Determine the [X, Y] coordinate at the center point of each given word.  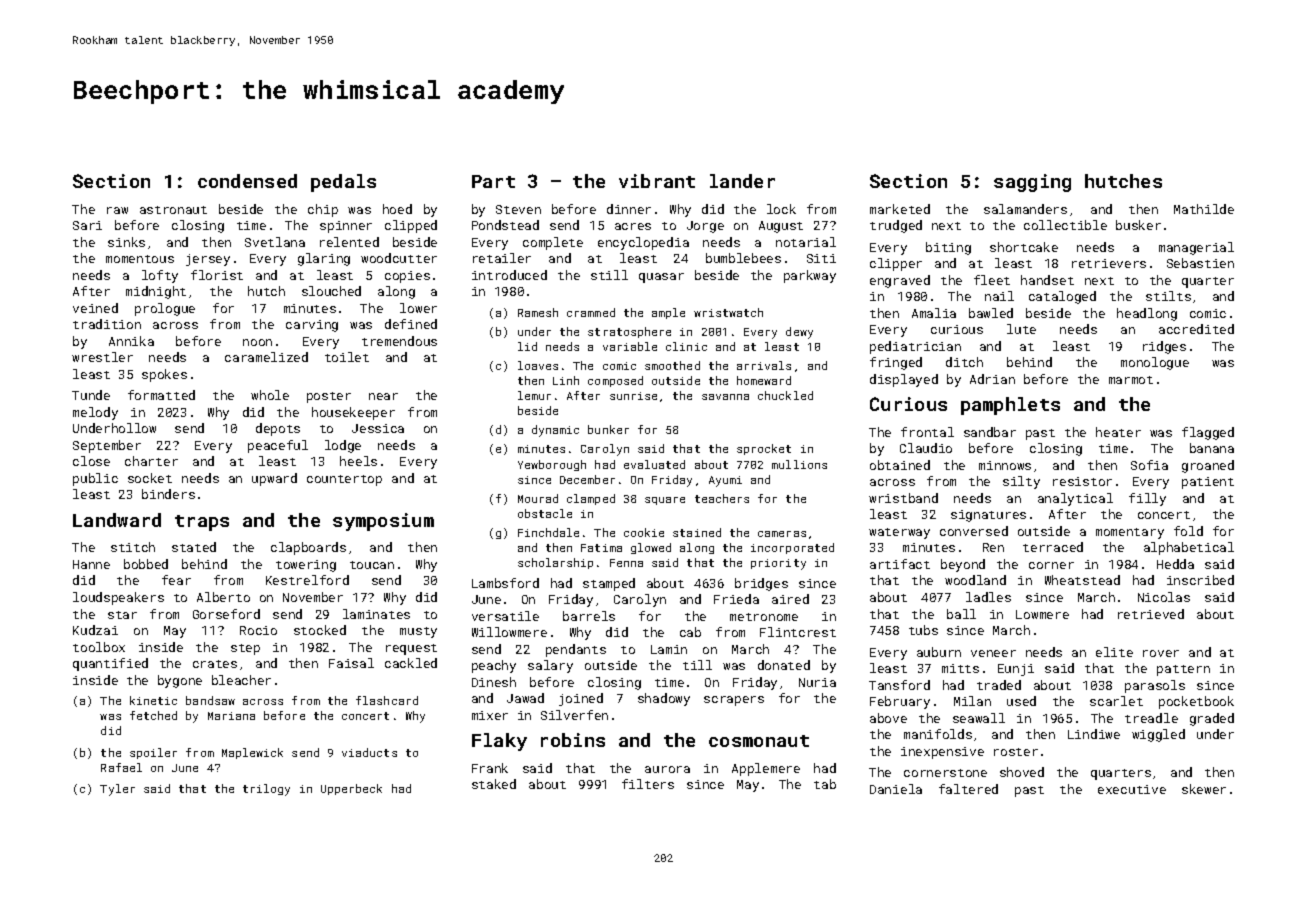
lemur [534, 395]
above [888, 718]
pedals [343, 183]
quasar [661, 278]
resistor [1082, 481]
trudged [896, 226]
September [107, 446]
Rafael [121, 767]
